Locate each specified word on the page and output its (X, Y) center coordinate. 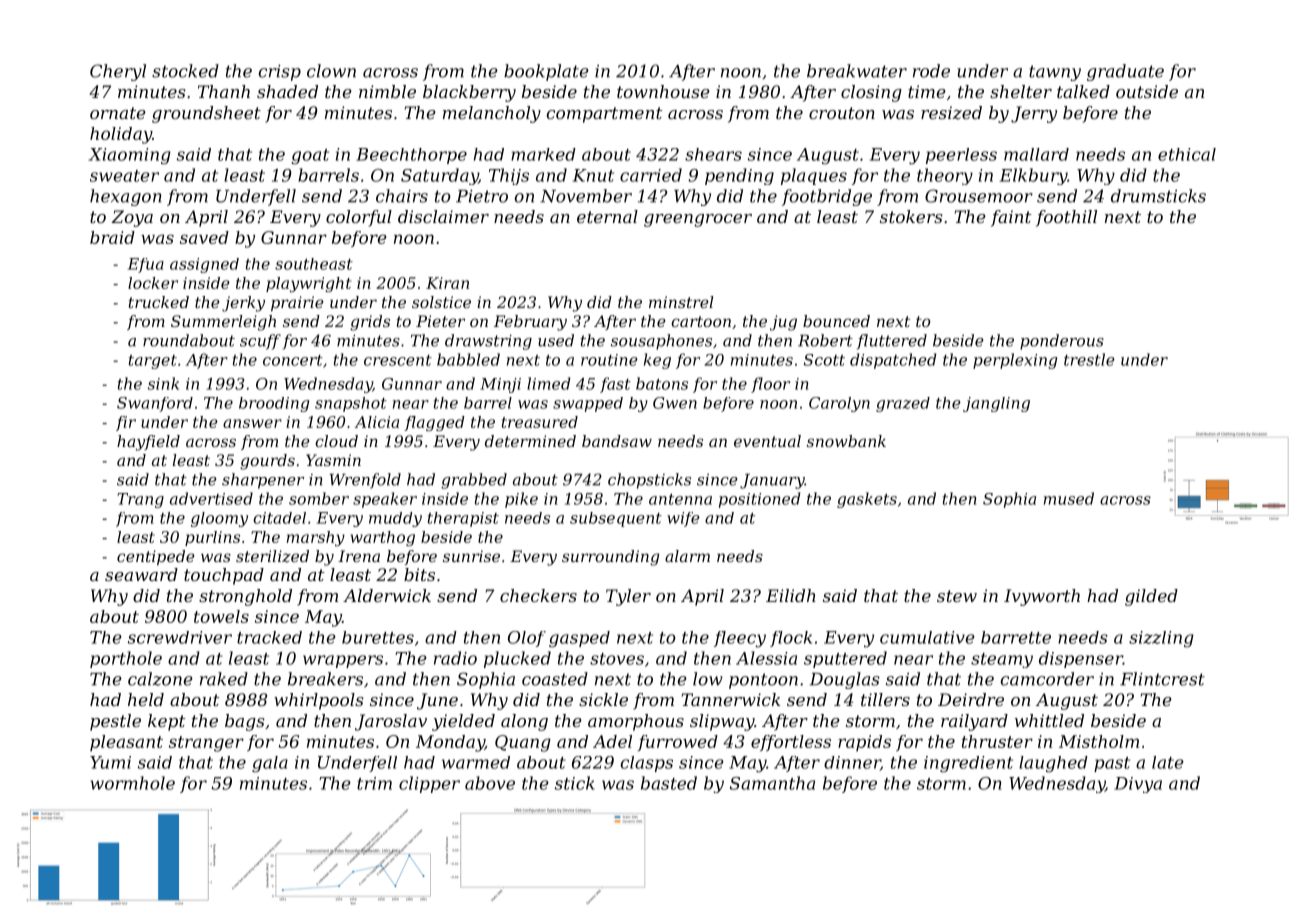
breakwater (857, 71)
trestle (1089, 359)
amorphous (636, 722)
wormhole (132, 783)
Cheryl (118, 72)
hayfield (148, 443)
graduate (1125, 72)
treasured (540, 422)
